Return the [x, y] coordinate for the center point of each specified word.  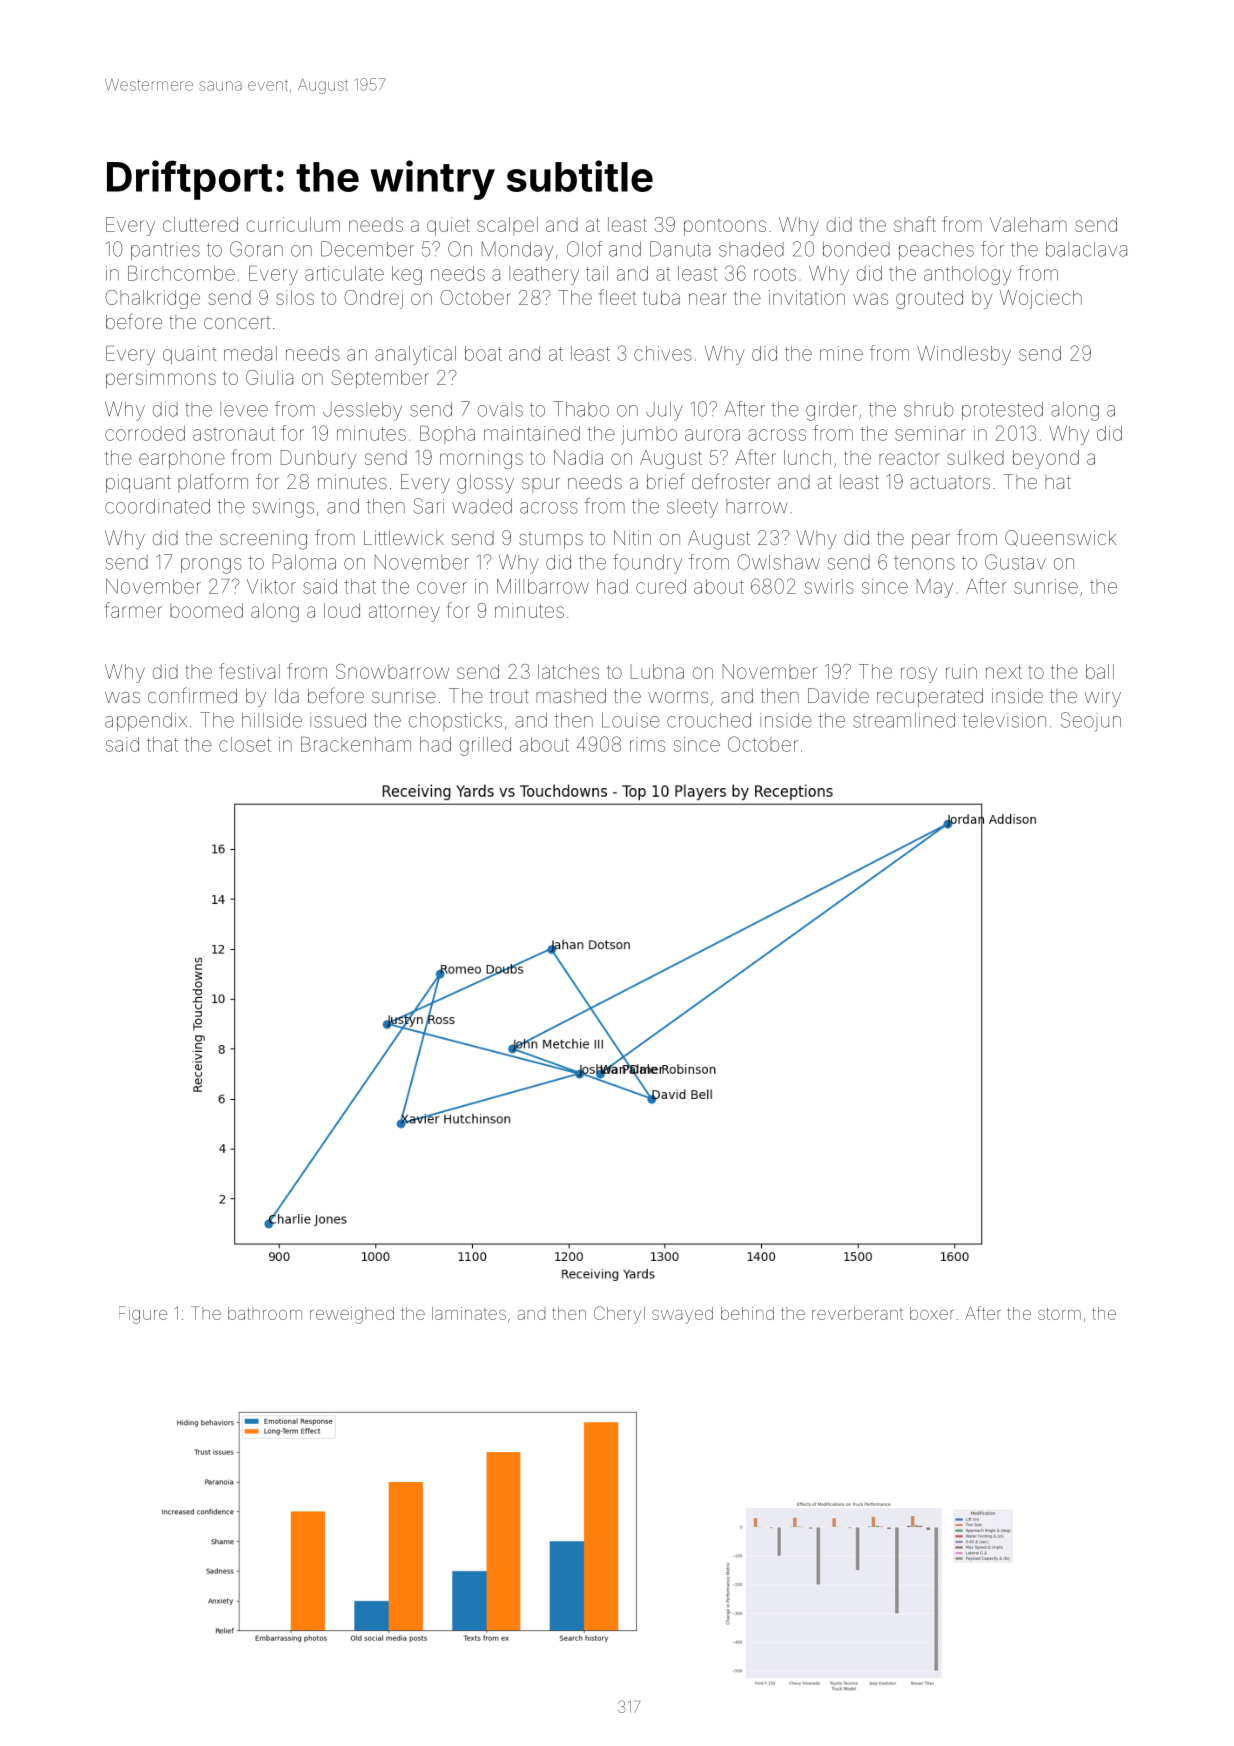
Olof [584, 249]
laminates [469, 1313]
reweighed [352, 1315]
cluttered [200, 224]
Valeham [1028, 224]
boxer [932, 1313]
